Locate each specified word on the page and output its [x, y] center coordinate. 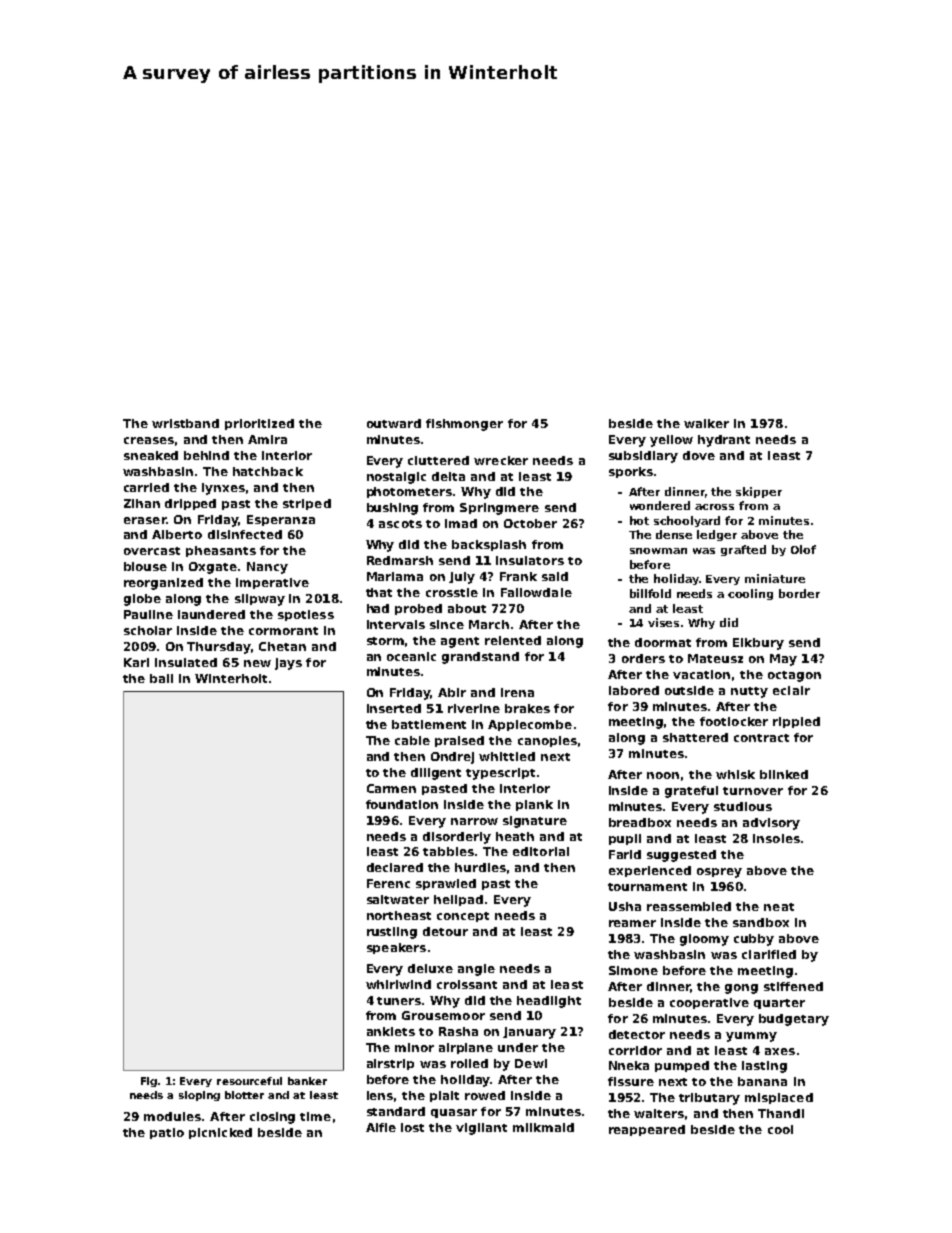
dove [699, 455]
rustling [392, 933]
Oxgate [213, 568]
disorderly [457, 838]
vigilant [481, 1129]
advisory [771, 824]
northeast [399, 915]
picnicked [220, 1133]
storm [385, 641]
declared [395, 867]
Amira [267, 439]
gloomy [704, 940]
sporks [631, 472]
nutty [749, 692]
